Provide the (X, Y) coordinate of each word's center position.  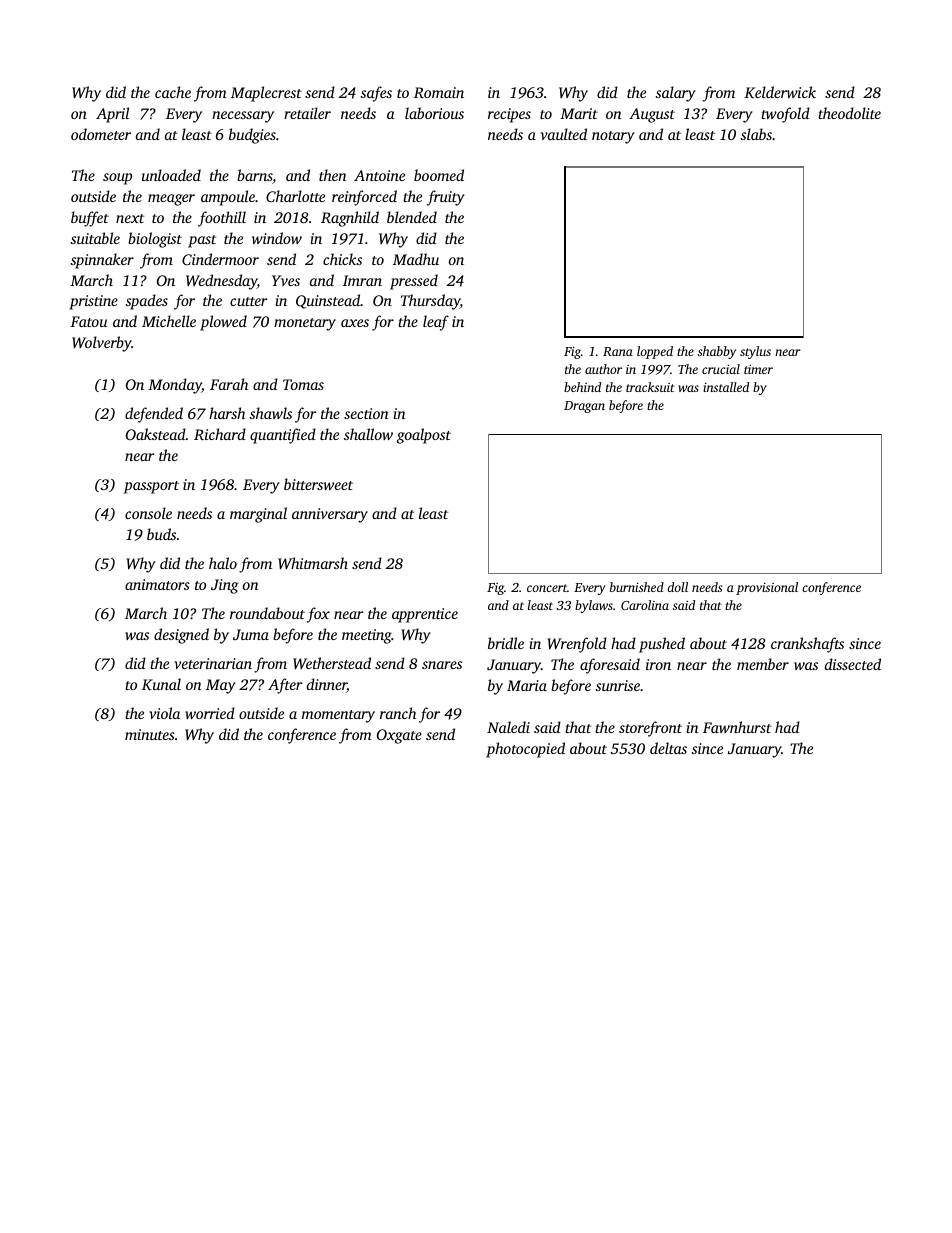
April (112, 115)
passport (151, 487)
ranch (398, 713)
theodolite (849, 113)
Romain (439, 92)
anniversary (330, 515)
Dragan (584, 407)
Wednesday (221, 282)
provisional (767, 588)
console (148, 513)
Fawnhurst (737, 727)
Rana (618, 351)
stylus (755, 352)
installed (726, 387)
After (285, 686)
